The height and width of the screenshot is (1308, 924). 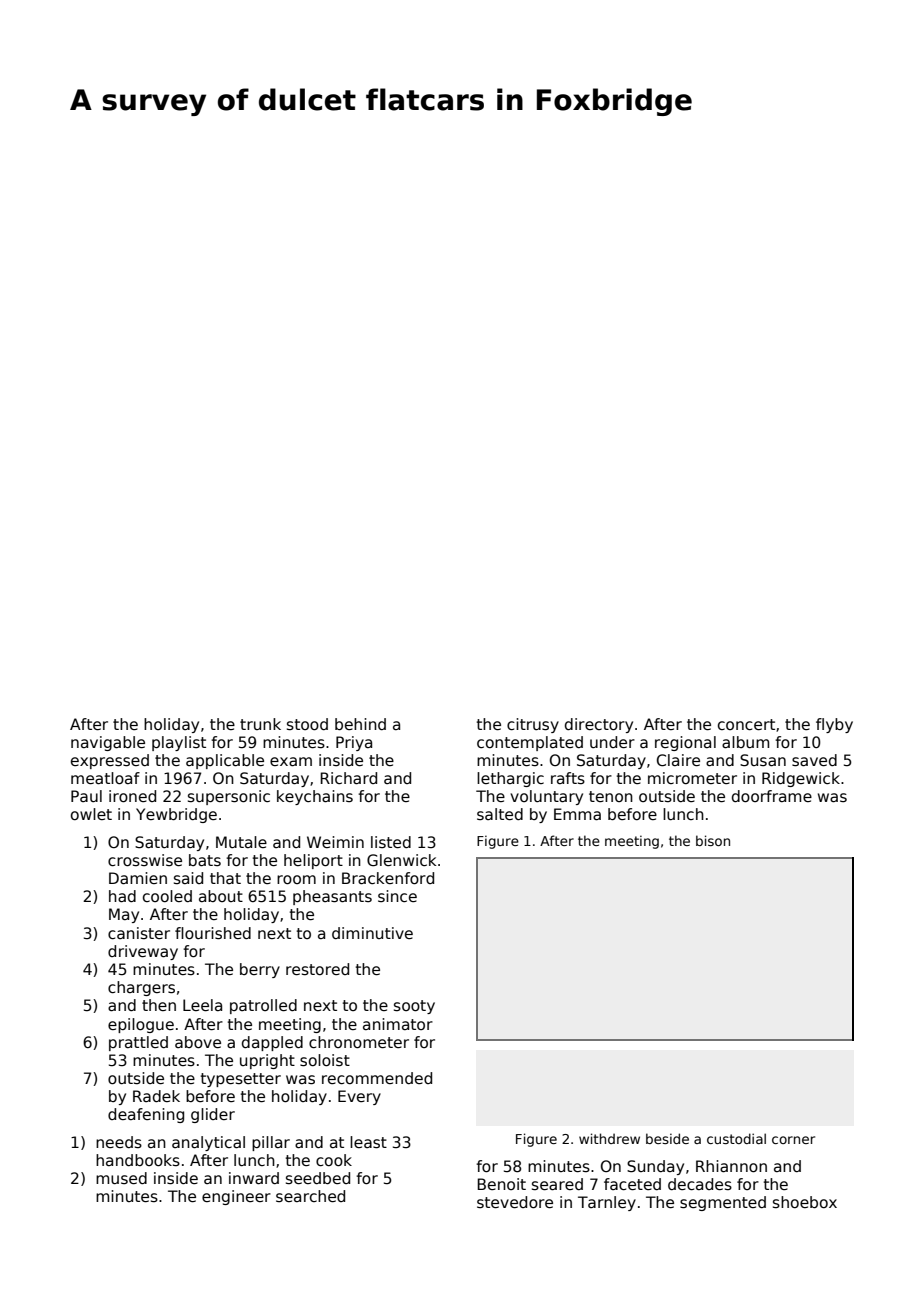 What do you see at coordinates (236, 1197) in the screenshot?
I see `engineer` at bounding box center [236, 1197].
